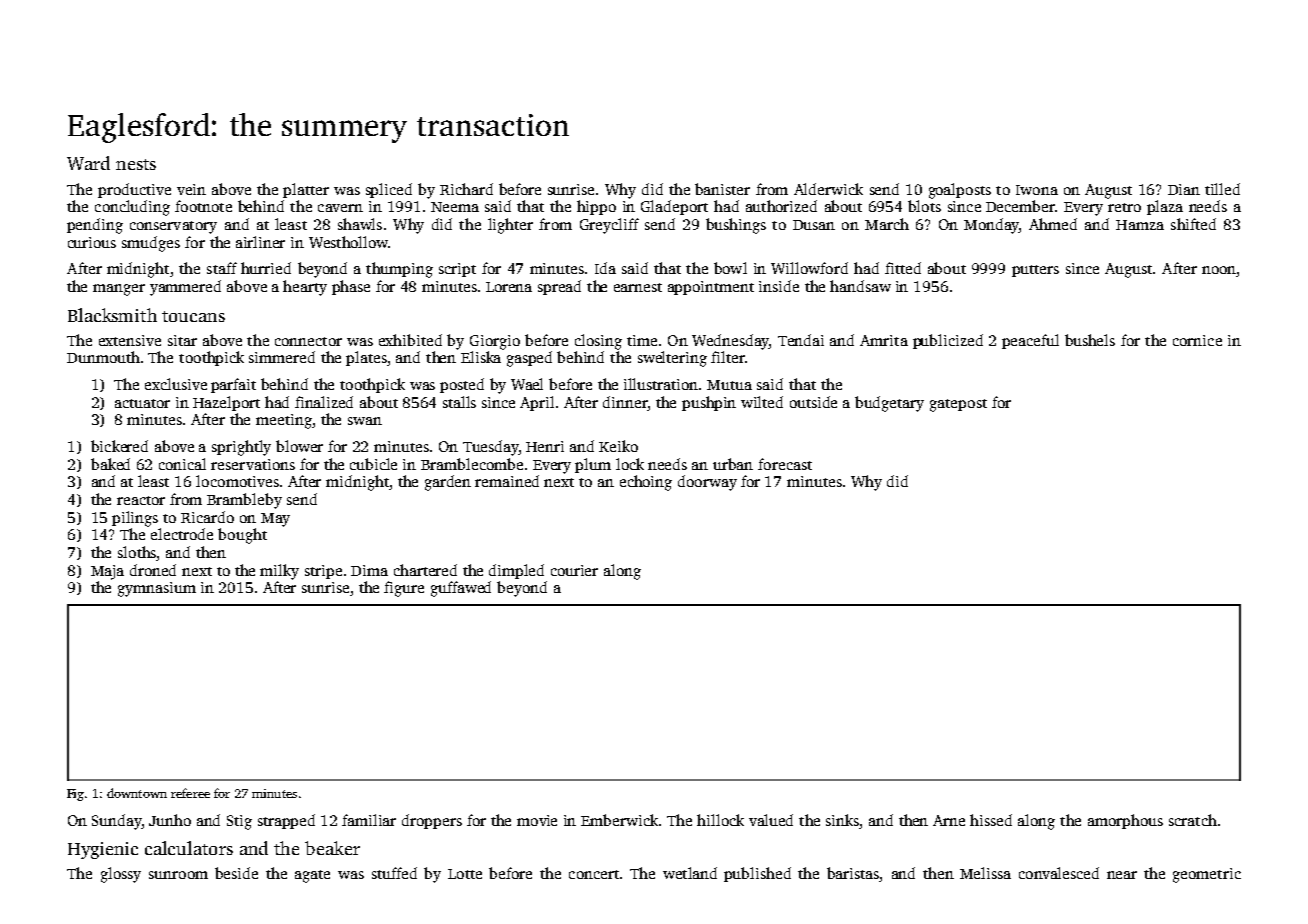 This image has width=1308, height=924. What do you see at coordinates (507, 481) in the image?
I see `remained` at bounding box center [507, 481].
